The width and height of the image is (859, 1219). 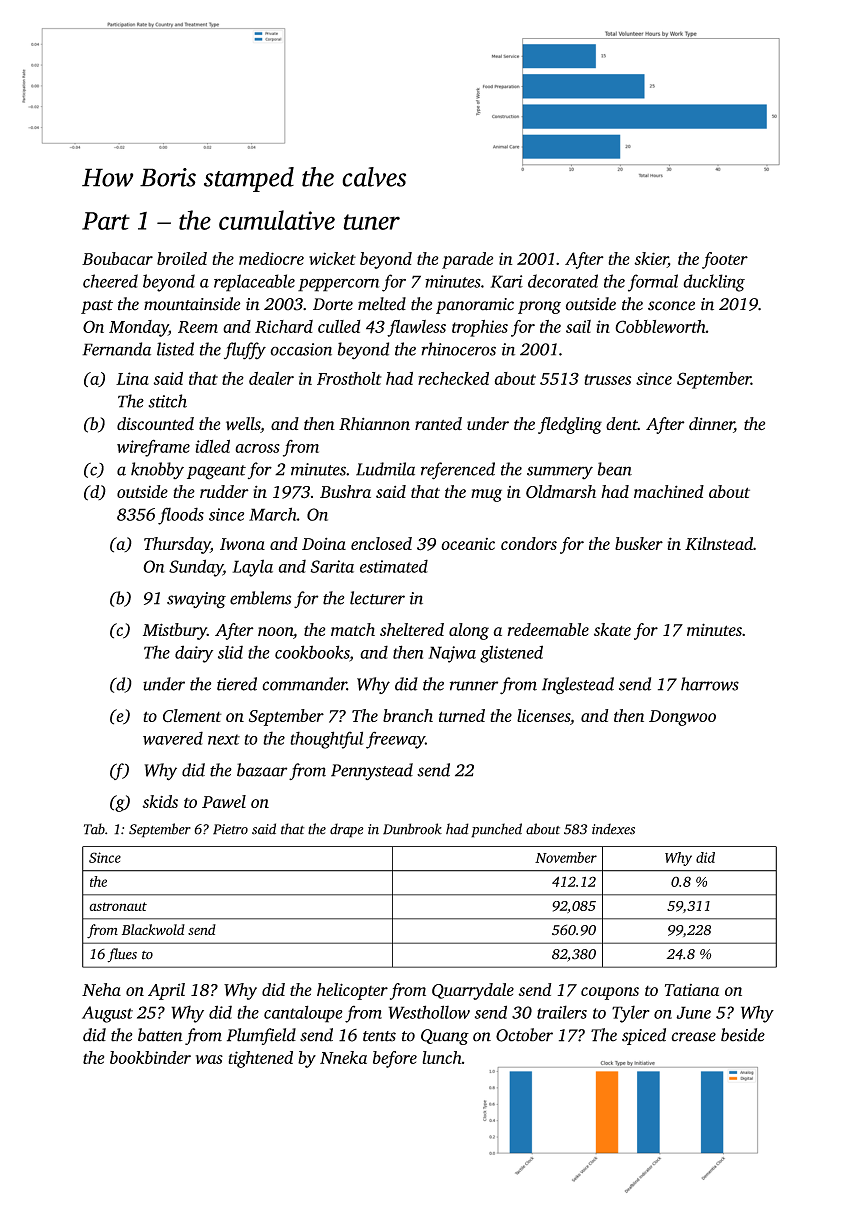 I want to click on Rhiannon, so click(x=374, y=424).
